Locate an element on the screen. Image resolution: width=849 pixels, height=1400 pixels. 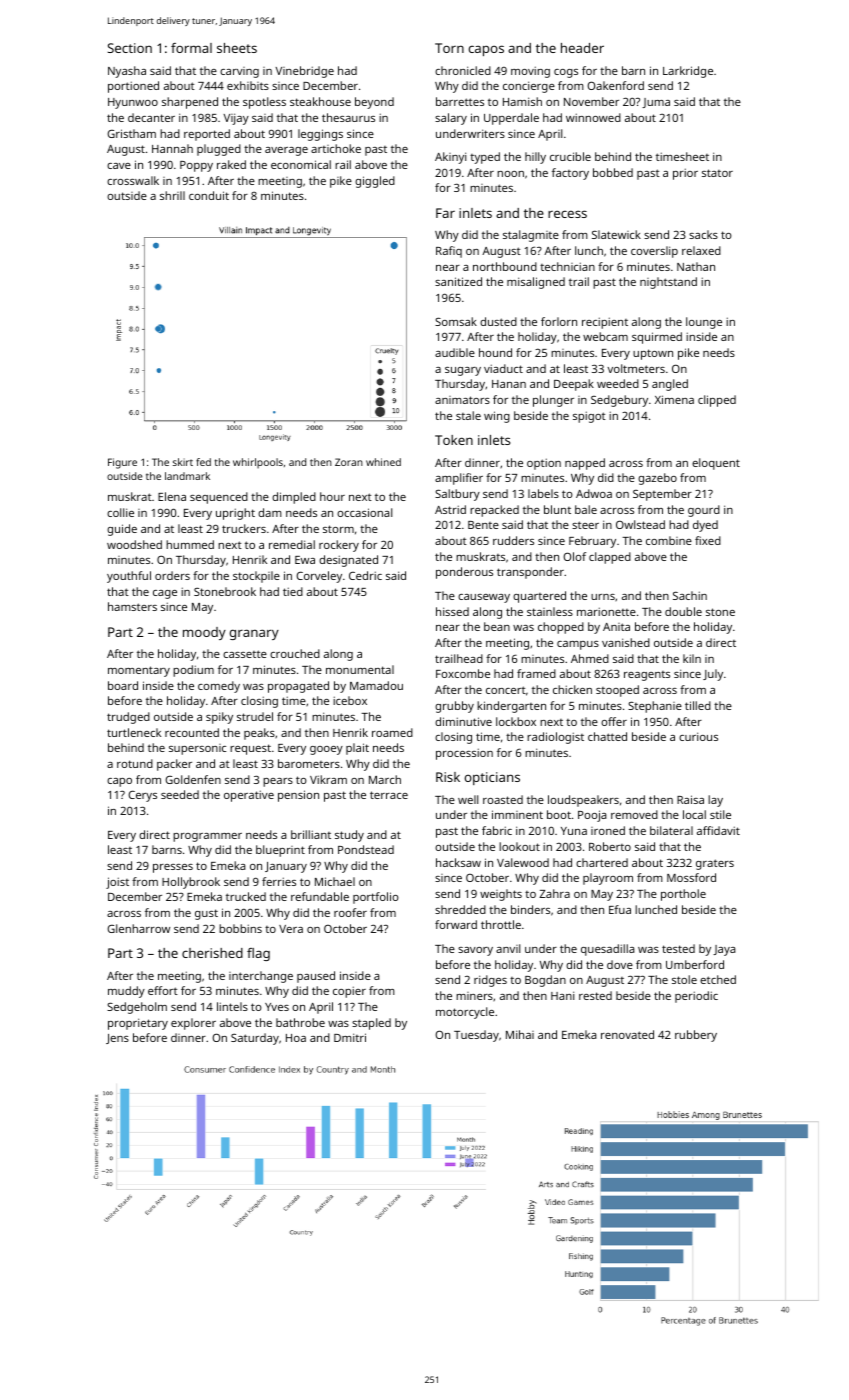
momentary is located at coordinates (139, 671).
